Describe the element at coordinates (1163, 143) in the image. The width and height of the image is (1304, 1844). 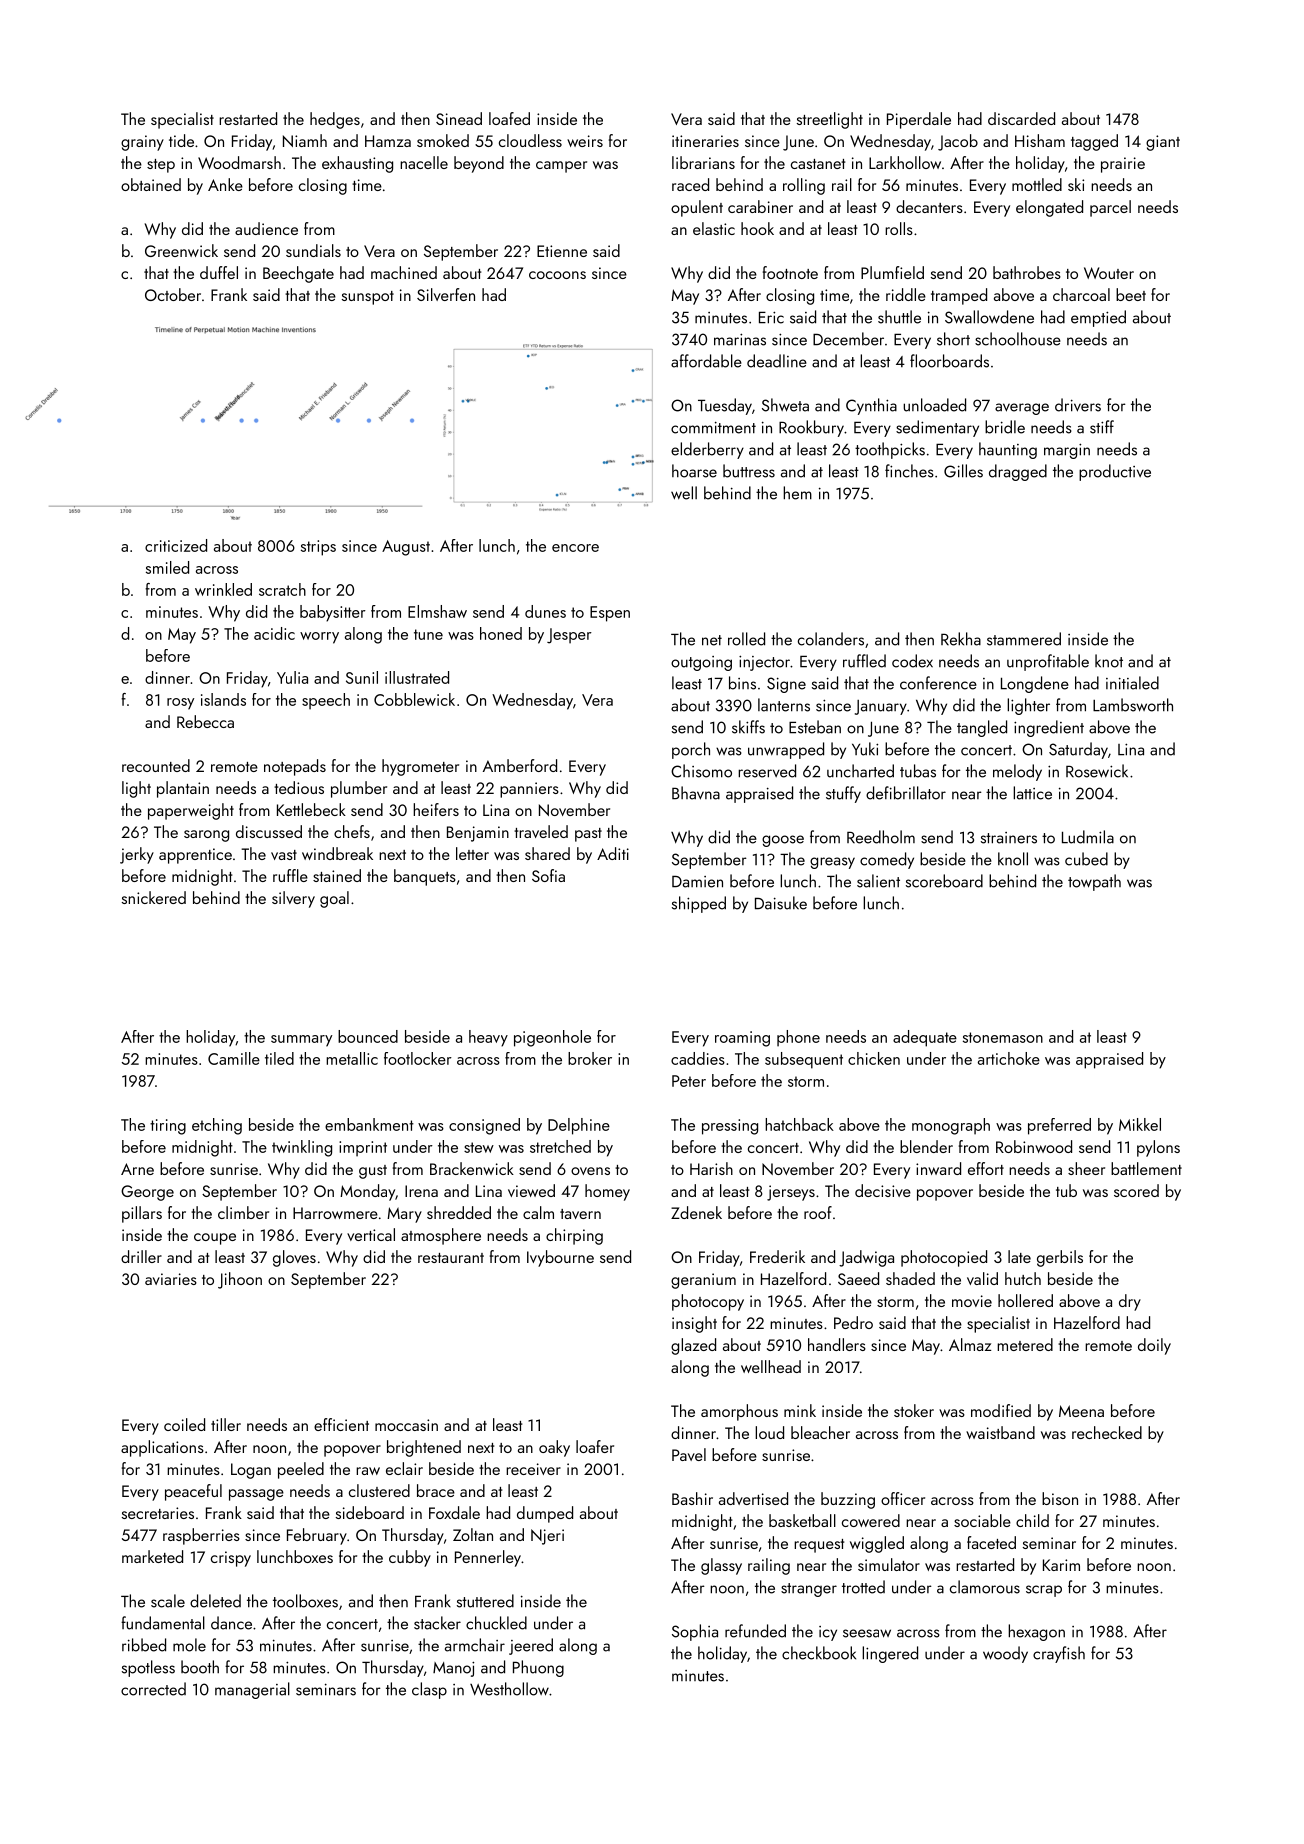
I see `giant` at that location.
